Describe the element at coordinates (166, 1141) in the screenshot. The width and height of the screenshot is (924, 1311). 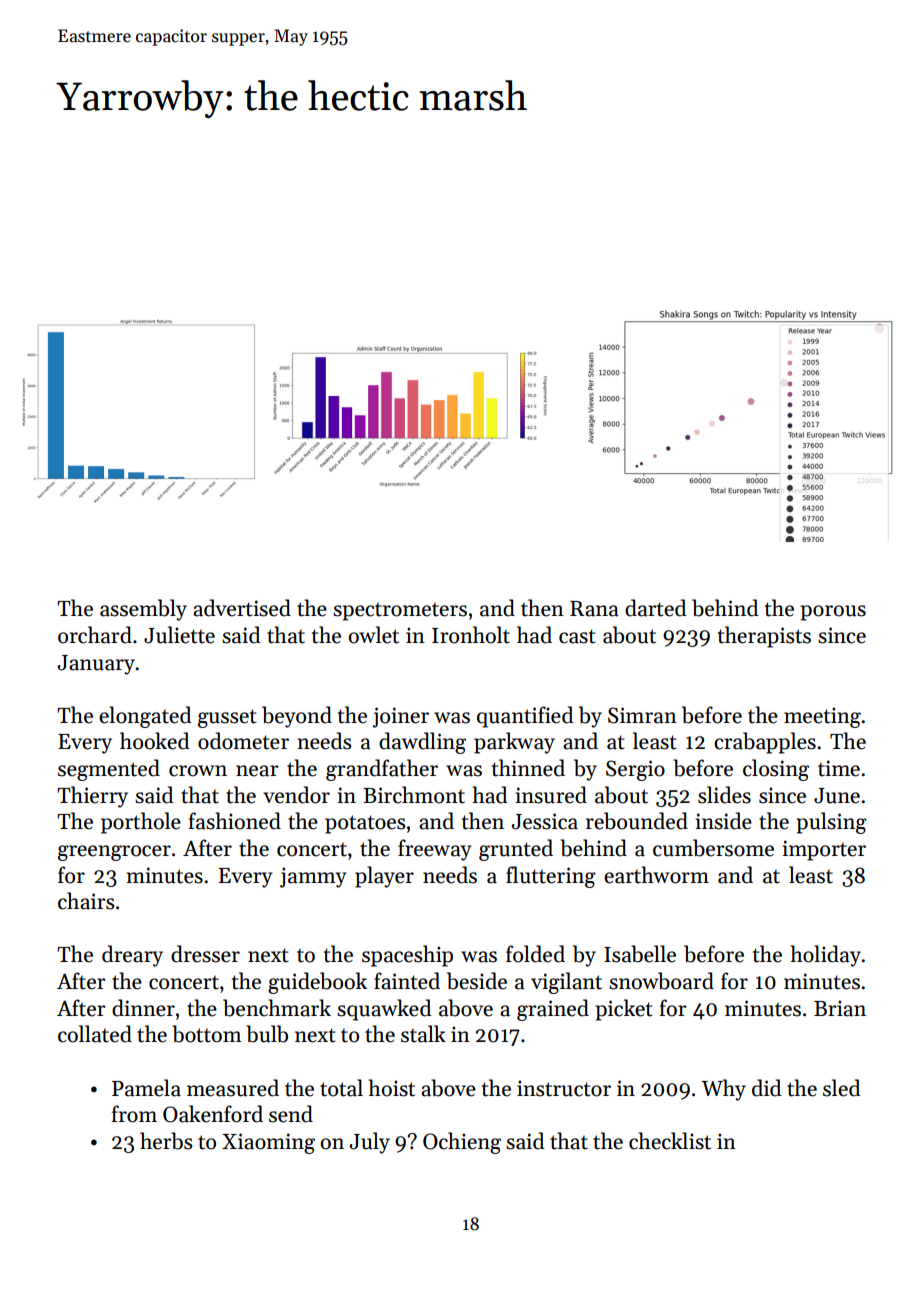
I see `herbs` at that location.
